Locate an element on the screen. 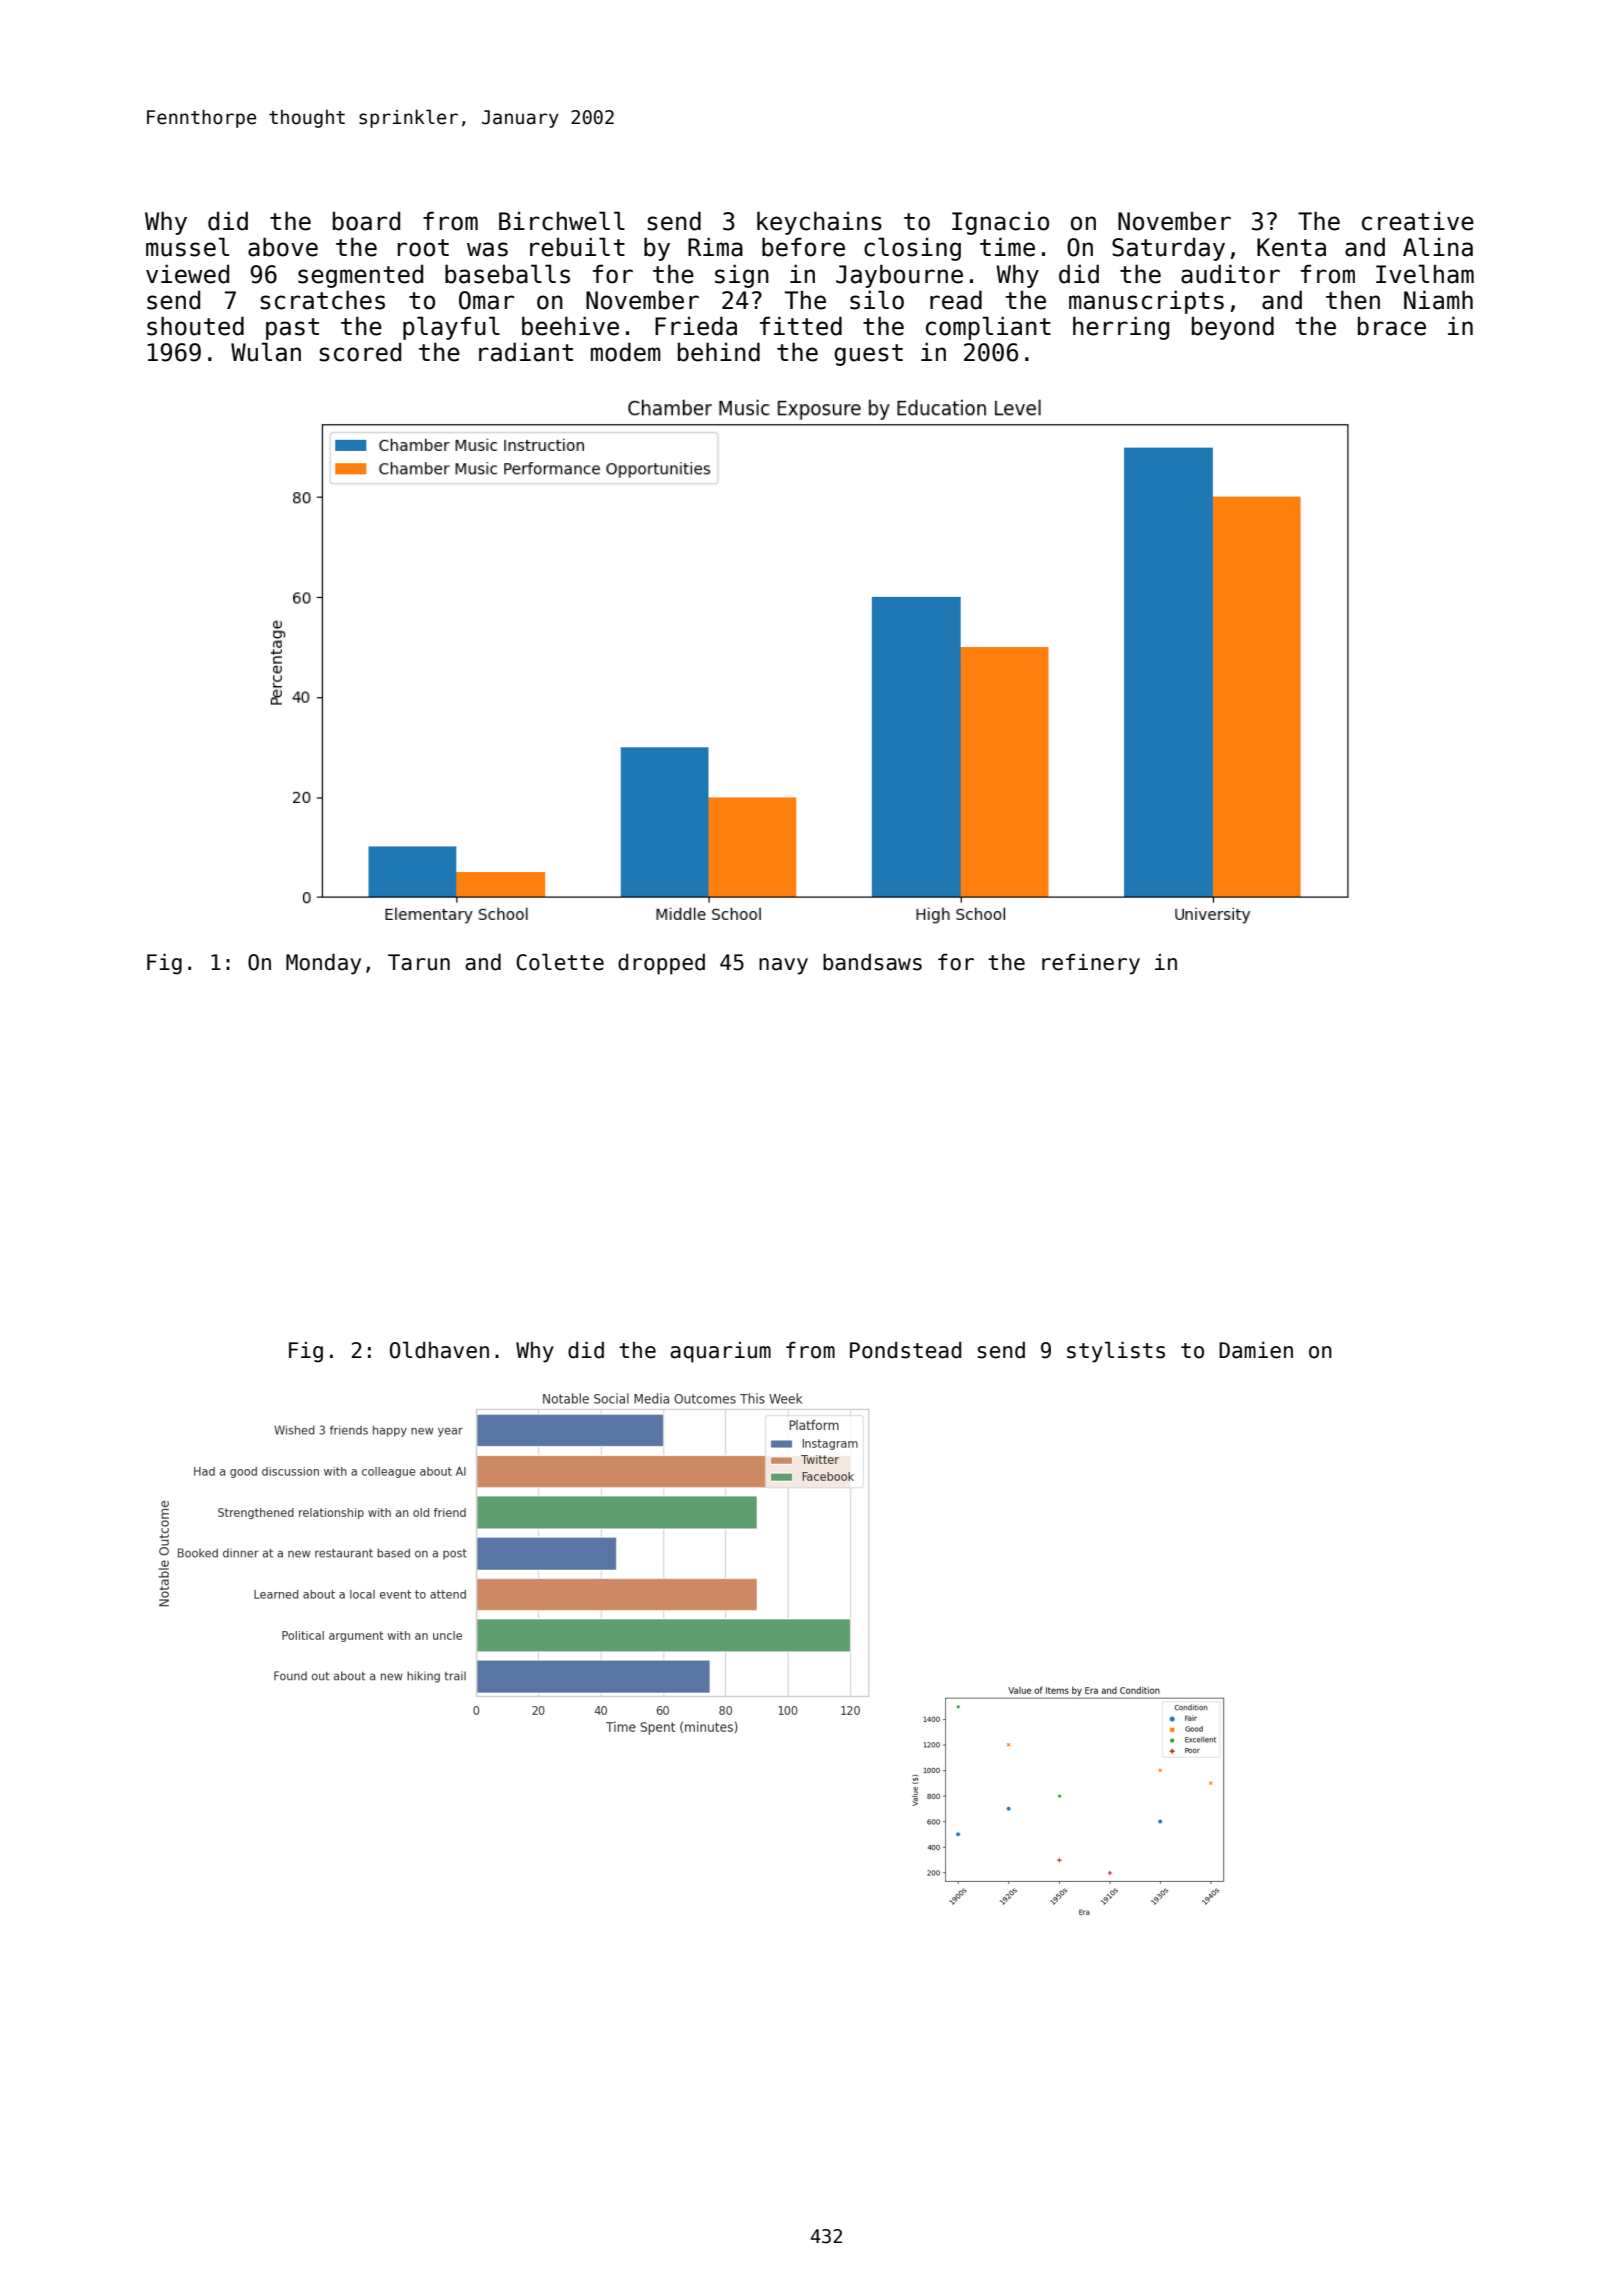 The height and width of the screenshot is (2292, 1620). Oldhaven is located at coordinates (439, 1350).
